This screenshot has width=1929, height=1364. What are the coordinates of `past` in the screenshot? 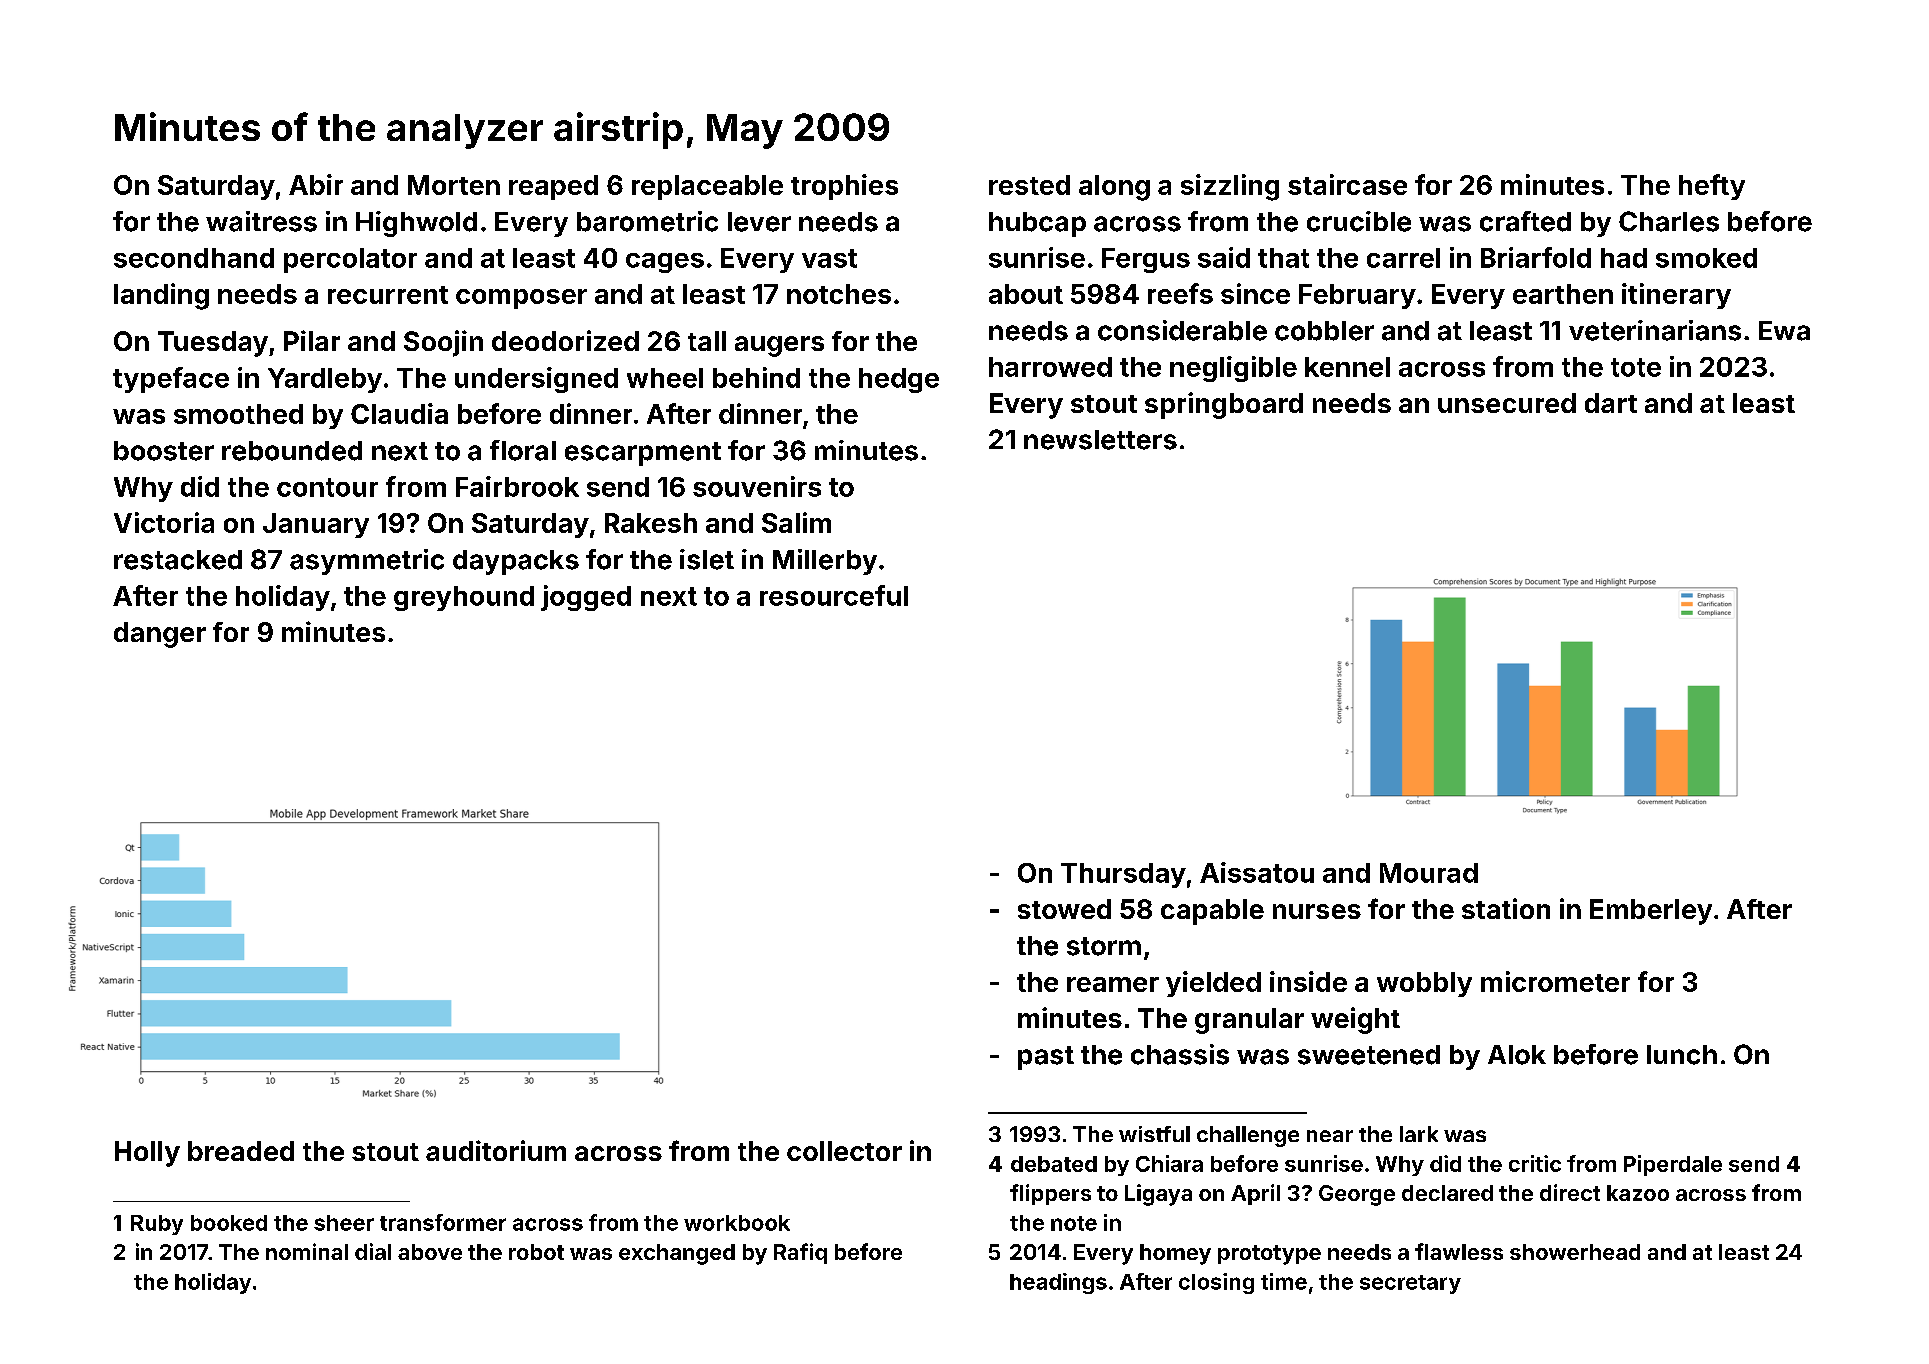 It's located at (1046, 1058).
